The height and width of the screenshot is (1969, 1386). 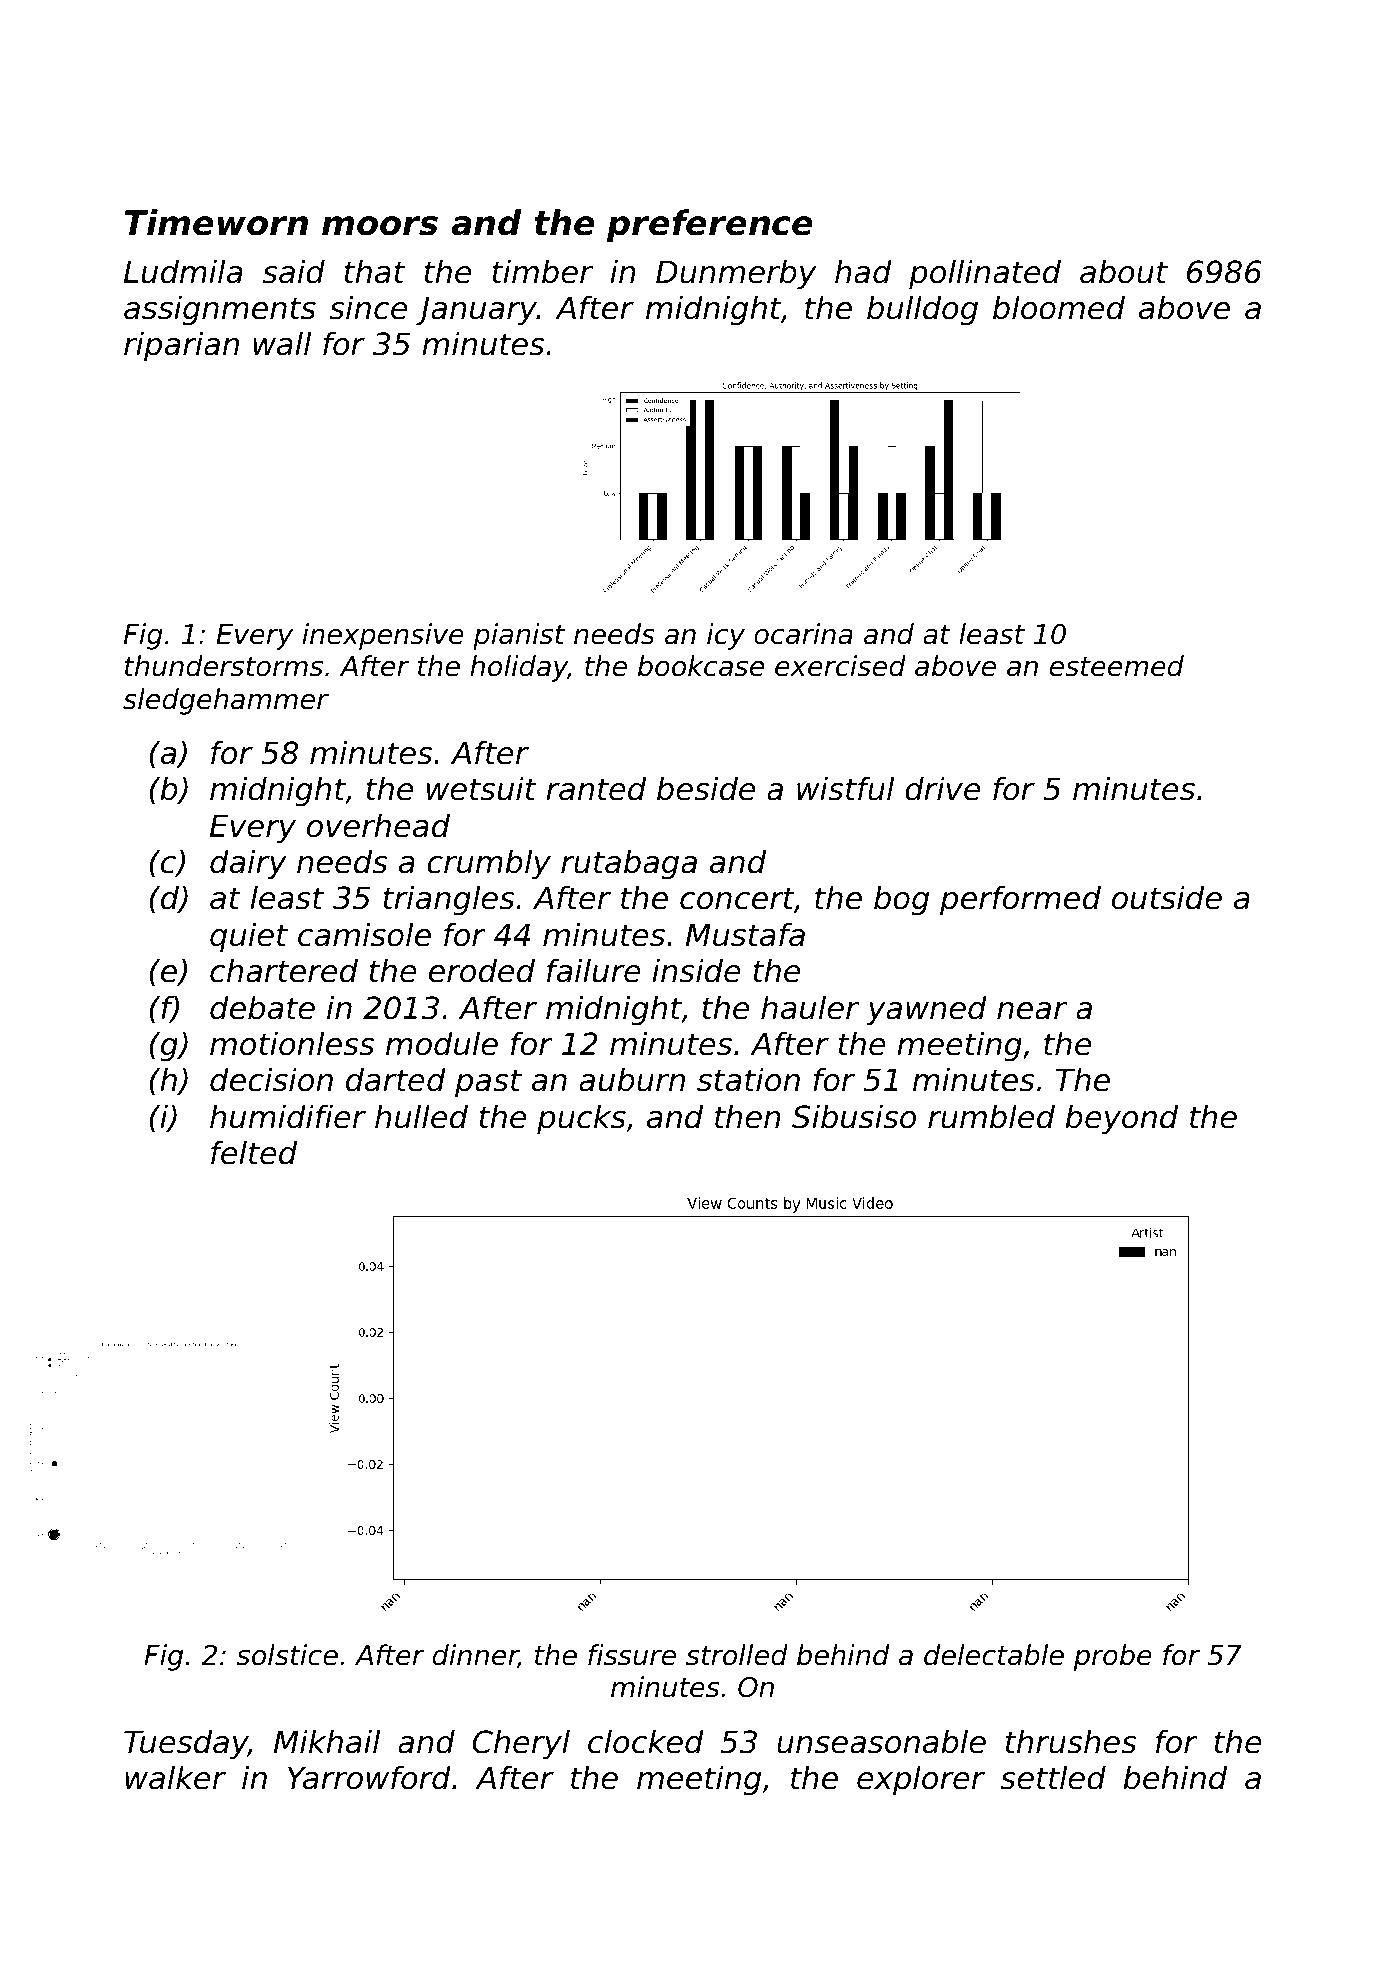 What do you see at coordinates (726, 636) in the screenshot?
I see `icy` at bounding box center [726, 636].
